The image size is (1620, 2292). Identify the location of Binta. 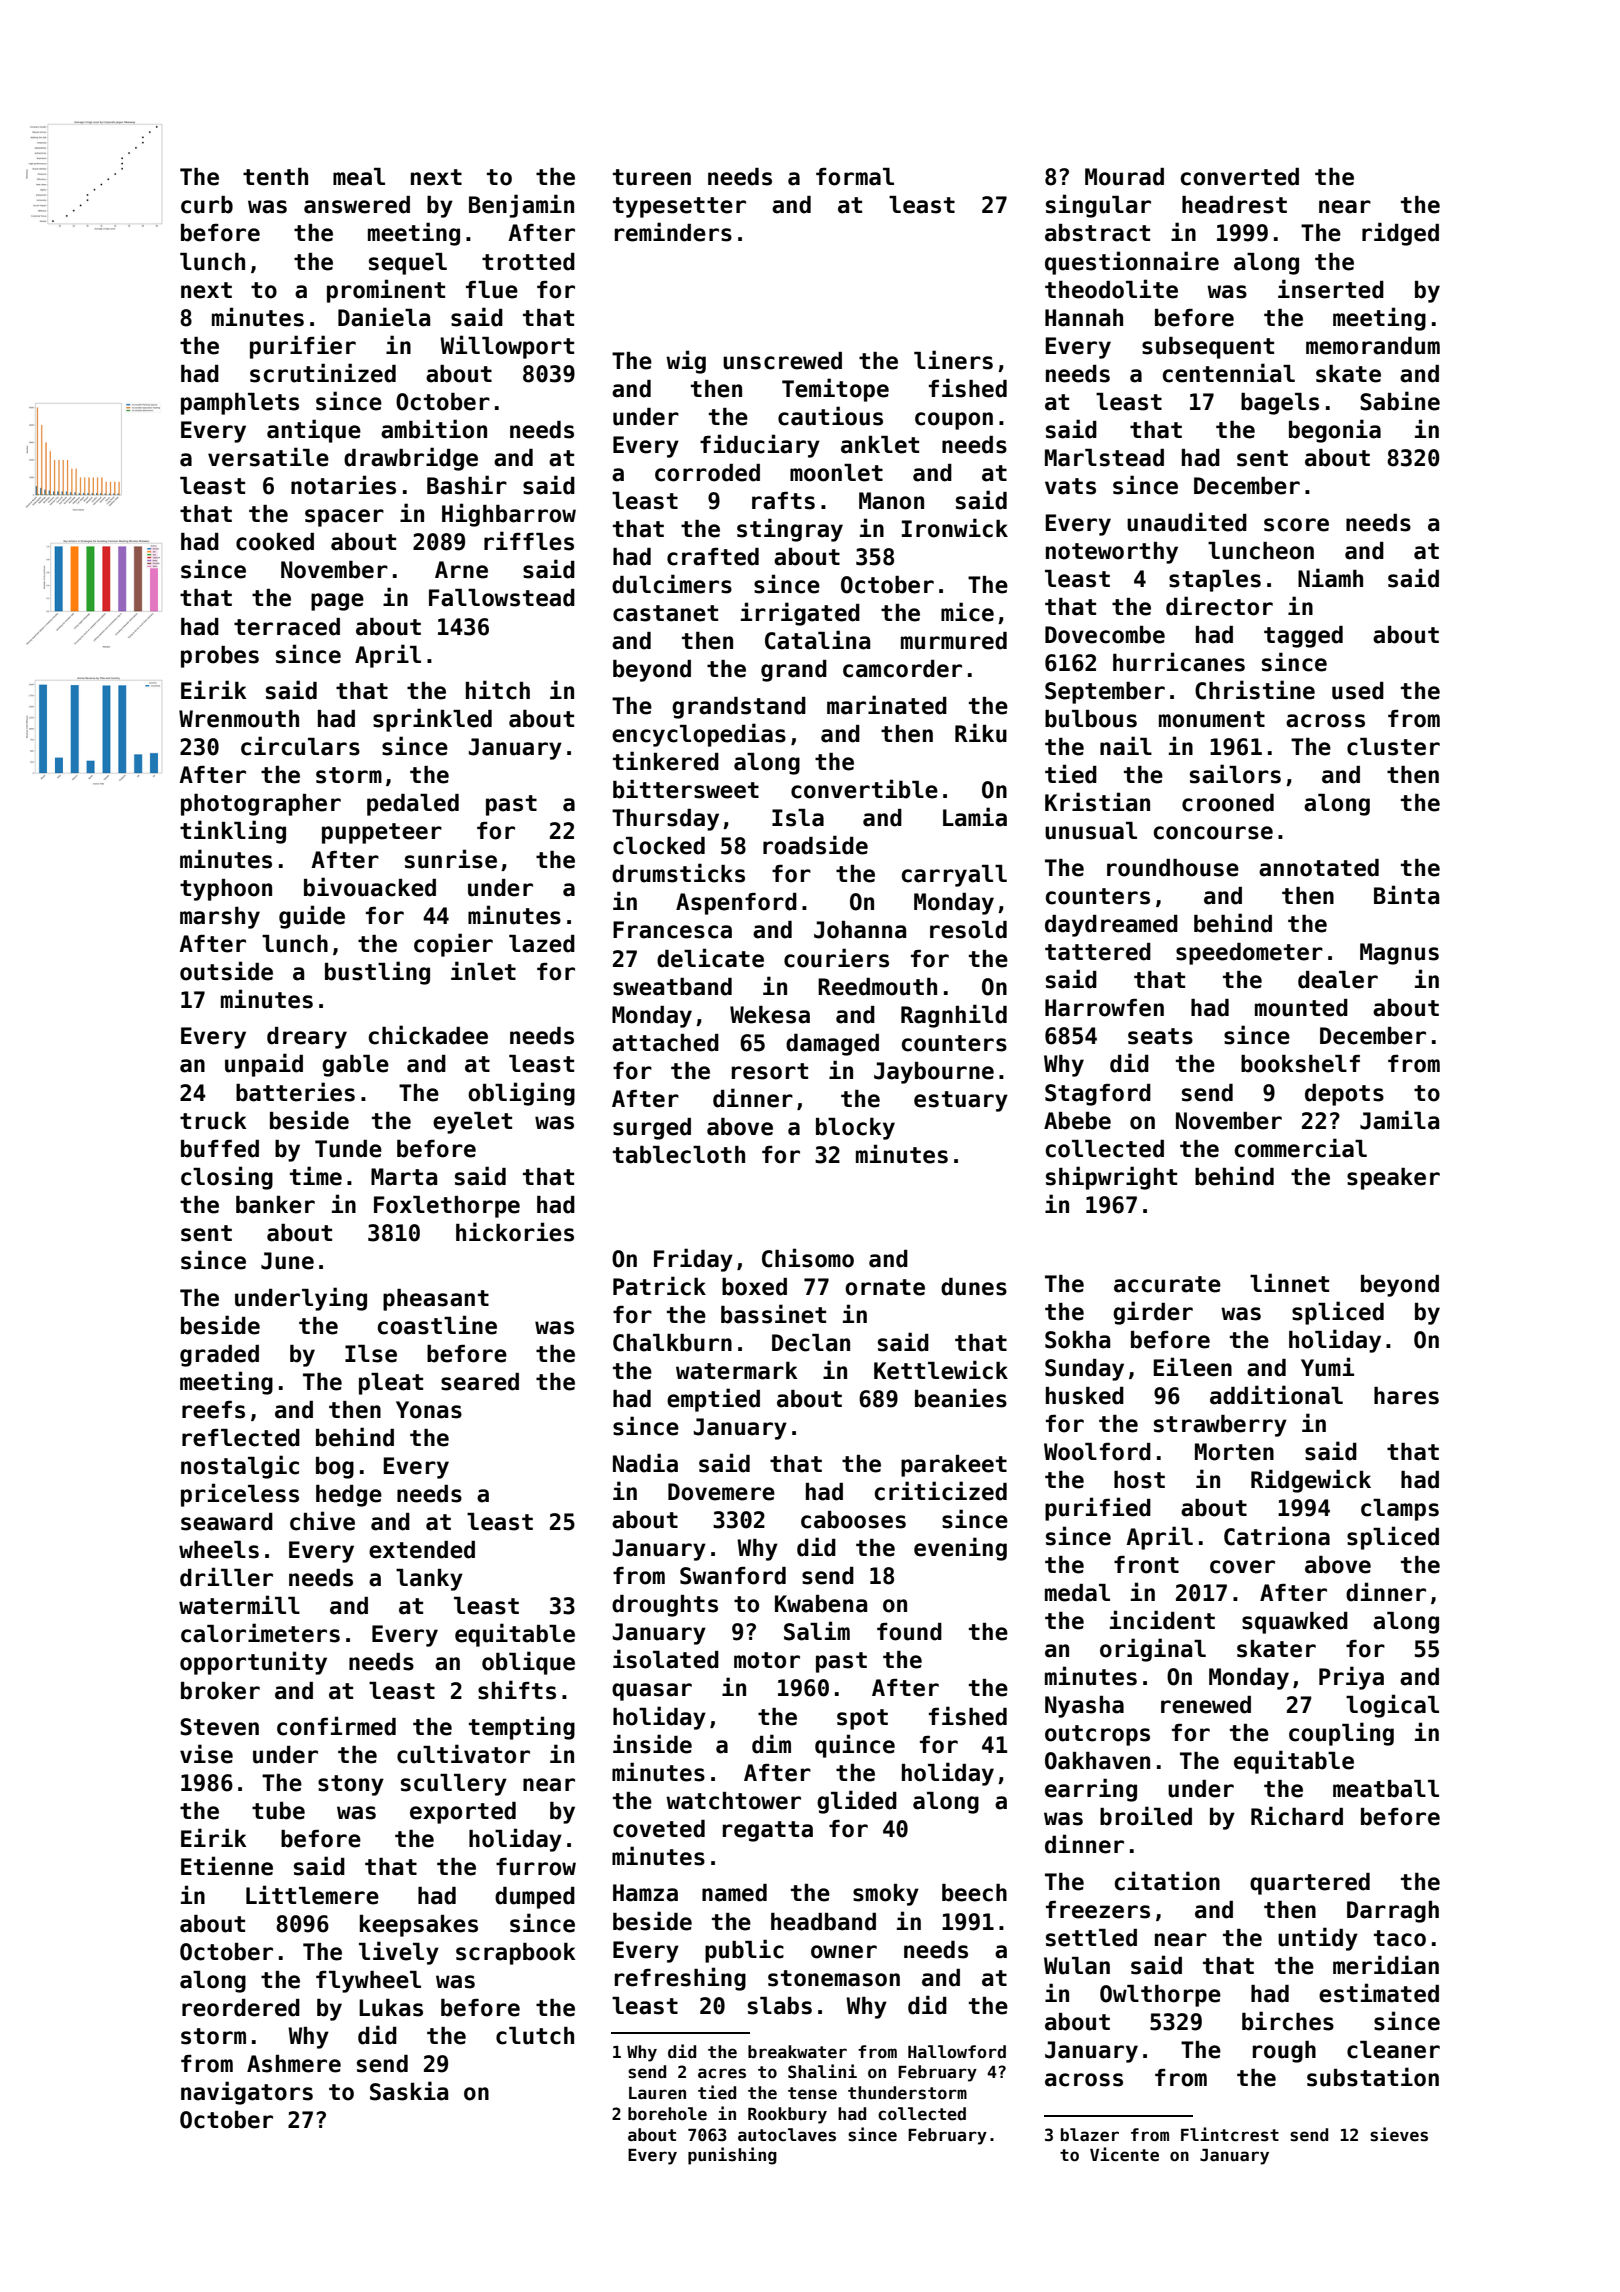
(1406, 895).
